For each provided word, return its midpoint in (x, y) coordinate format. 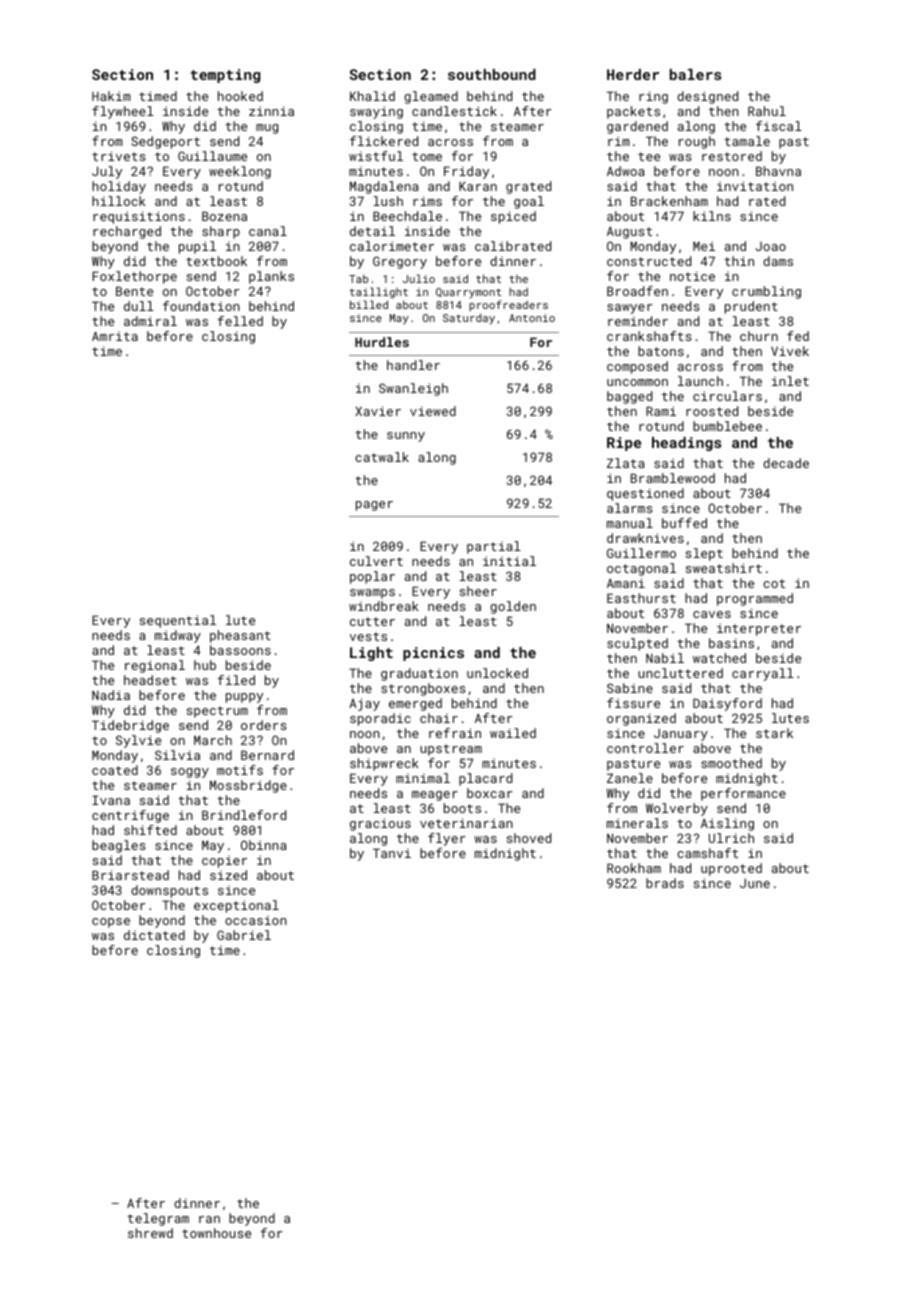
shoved (529, 838)
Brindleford (244, 815)
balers (695, 74)
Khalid (372, 96)
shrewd (150, 1233)
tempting (225, 76)
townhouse (216, 1233)
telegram (158, 1219)
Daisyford (727, 704)
